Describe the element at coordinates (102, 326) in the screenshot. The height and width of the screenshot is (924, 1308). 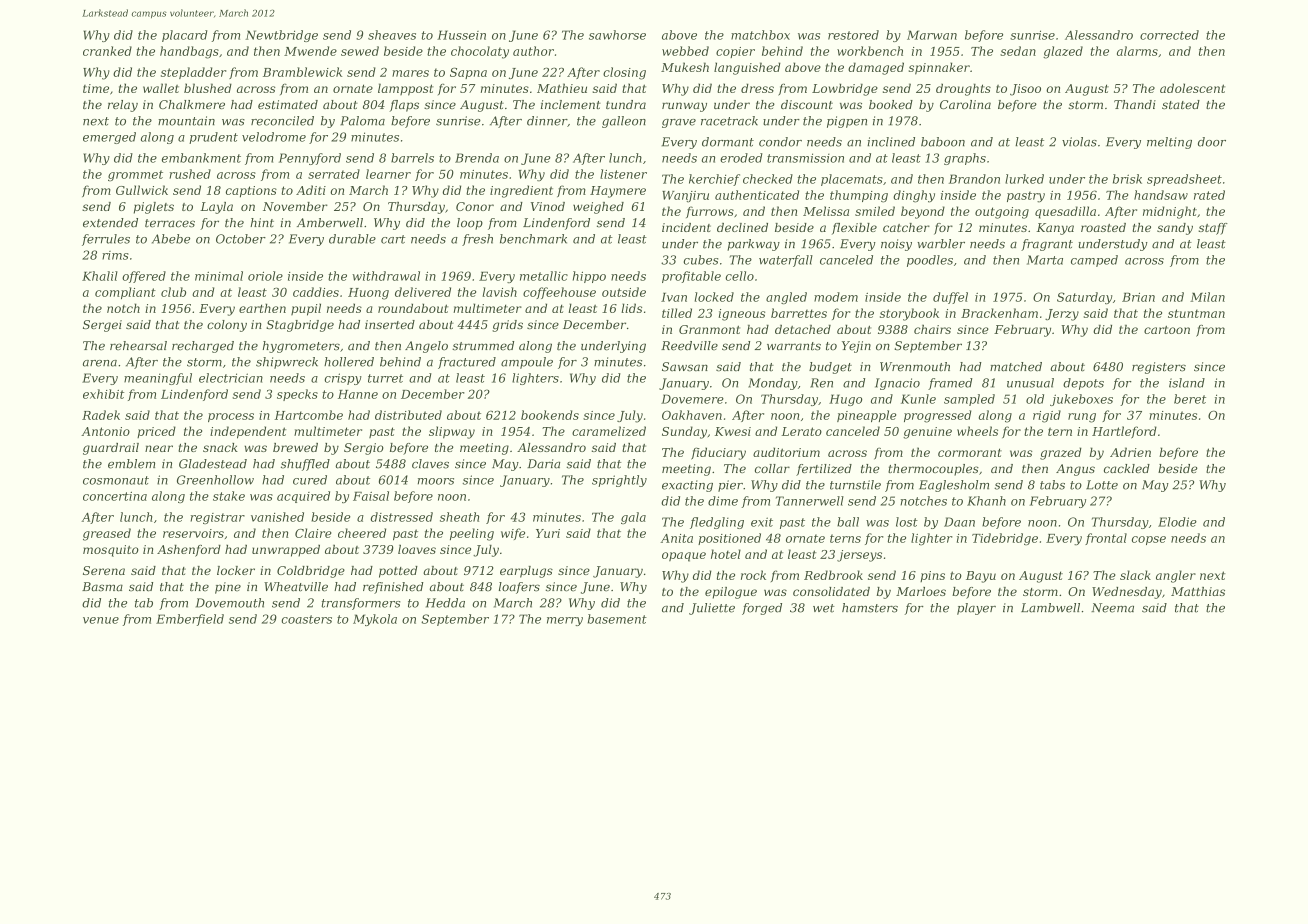
I see `Sergei` at that location.
